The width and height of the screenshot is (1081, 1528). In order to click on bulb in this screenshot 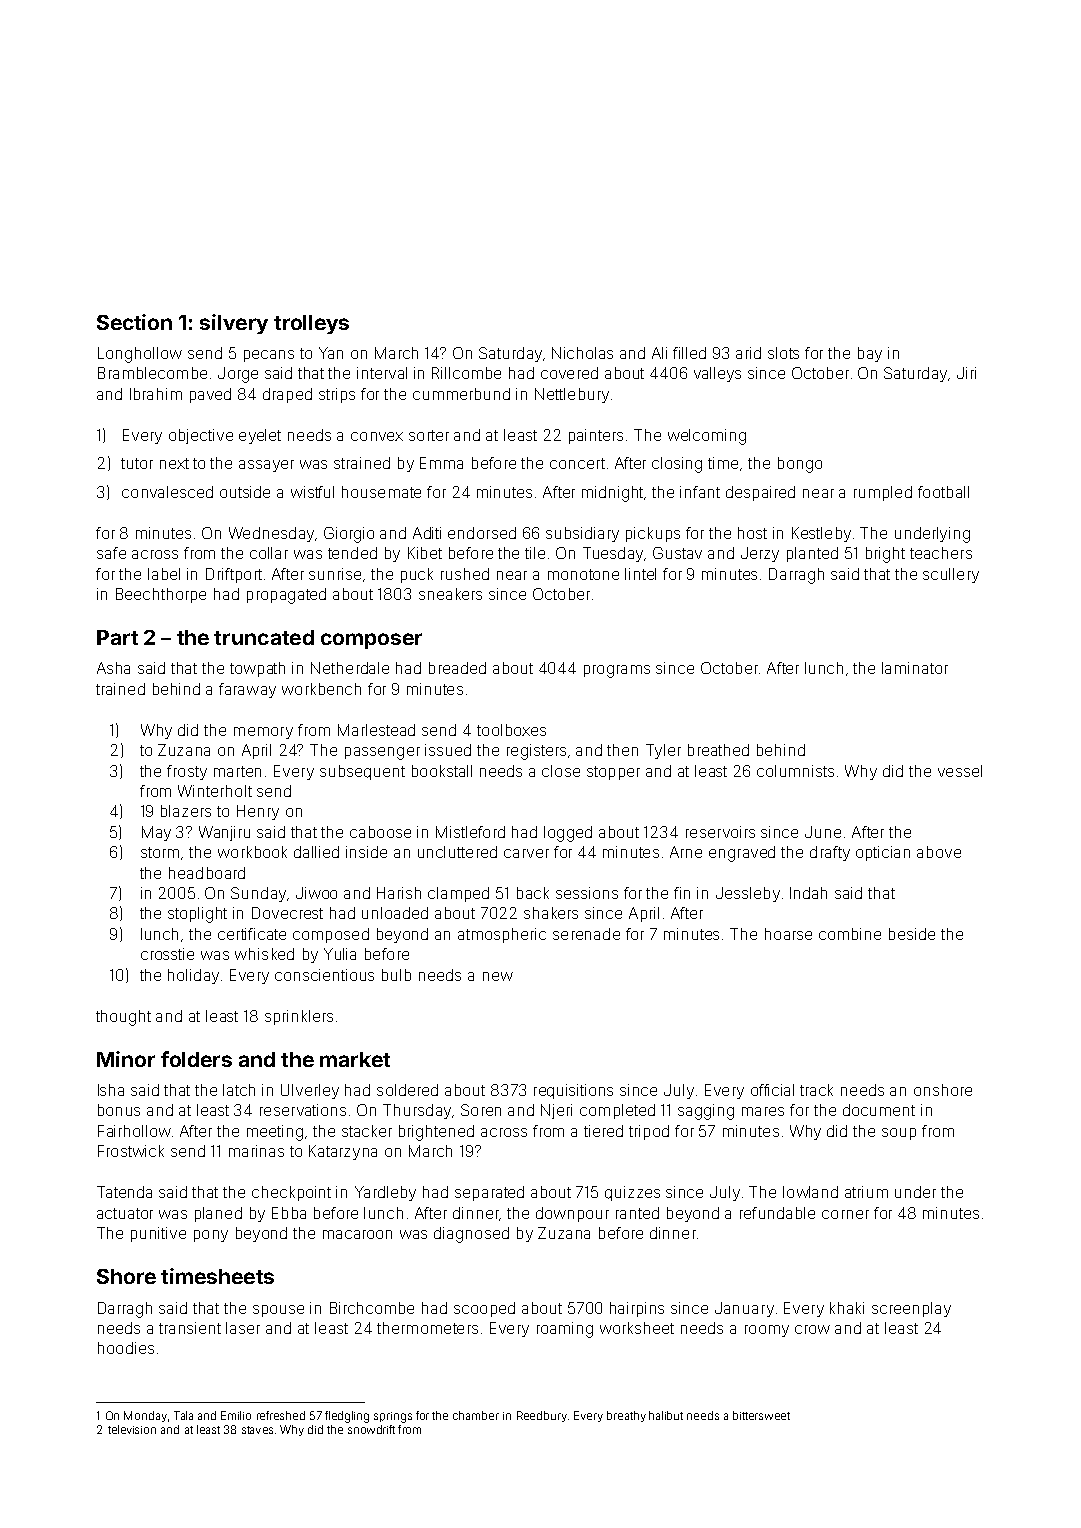, I will do `click(396, 975)`.
